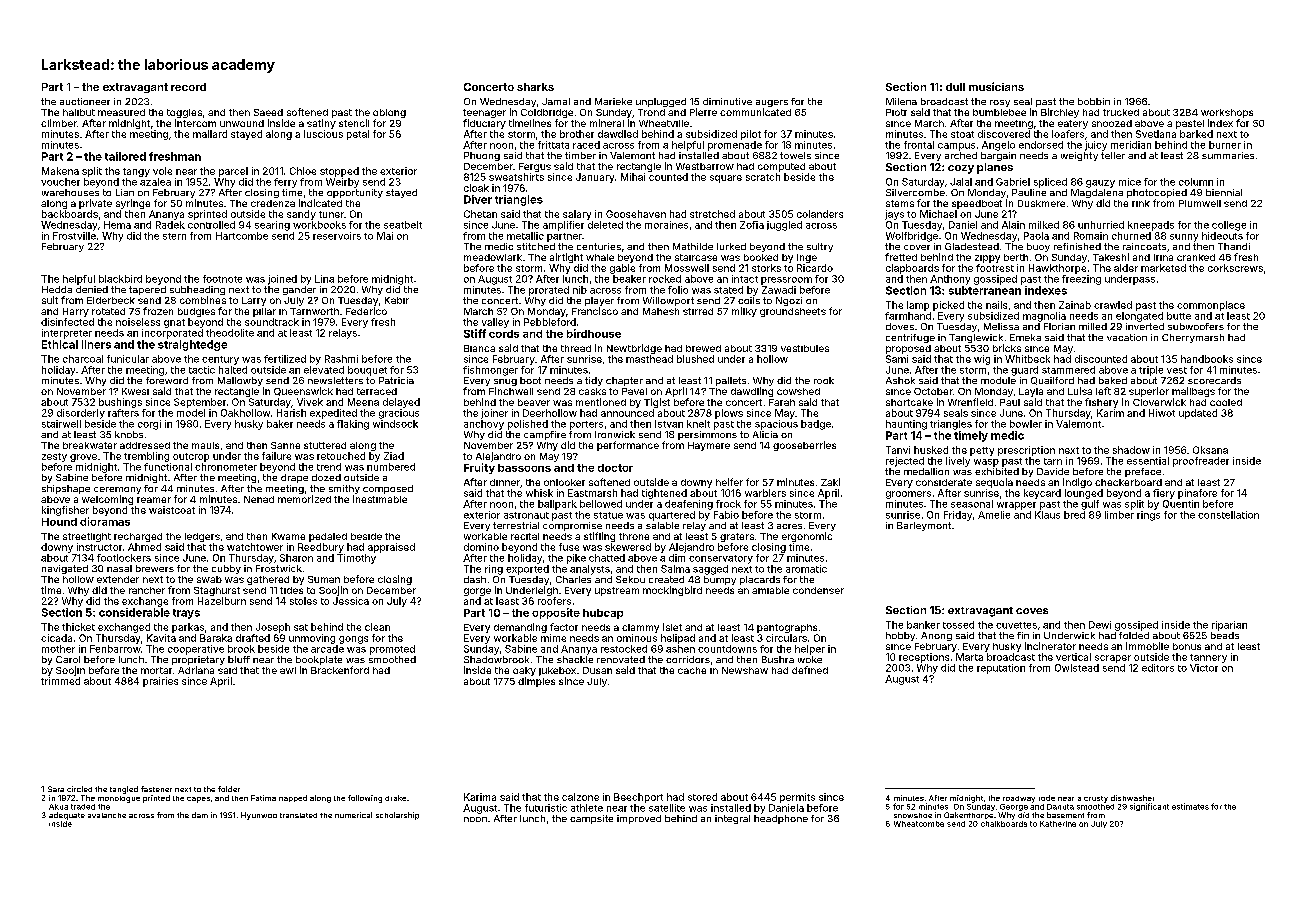 The image size is (1308, 924). Describe the element at coordinates (1001, 669) in the image. I see `reputation` at that location.
